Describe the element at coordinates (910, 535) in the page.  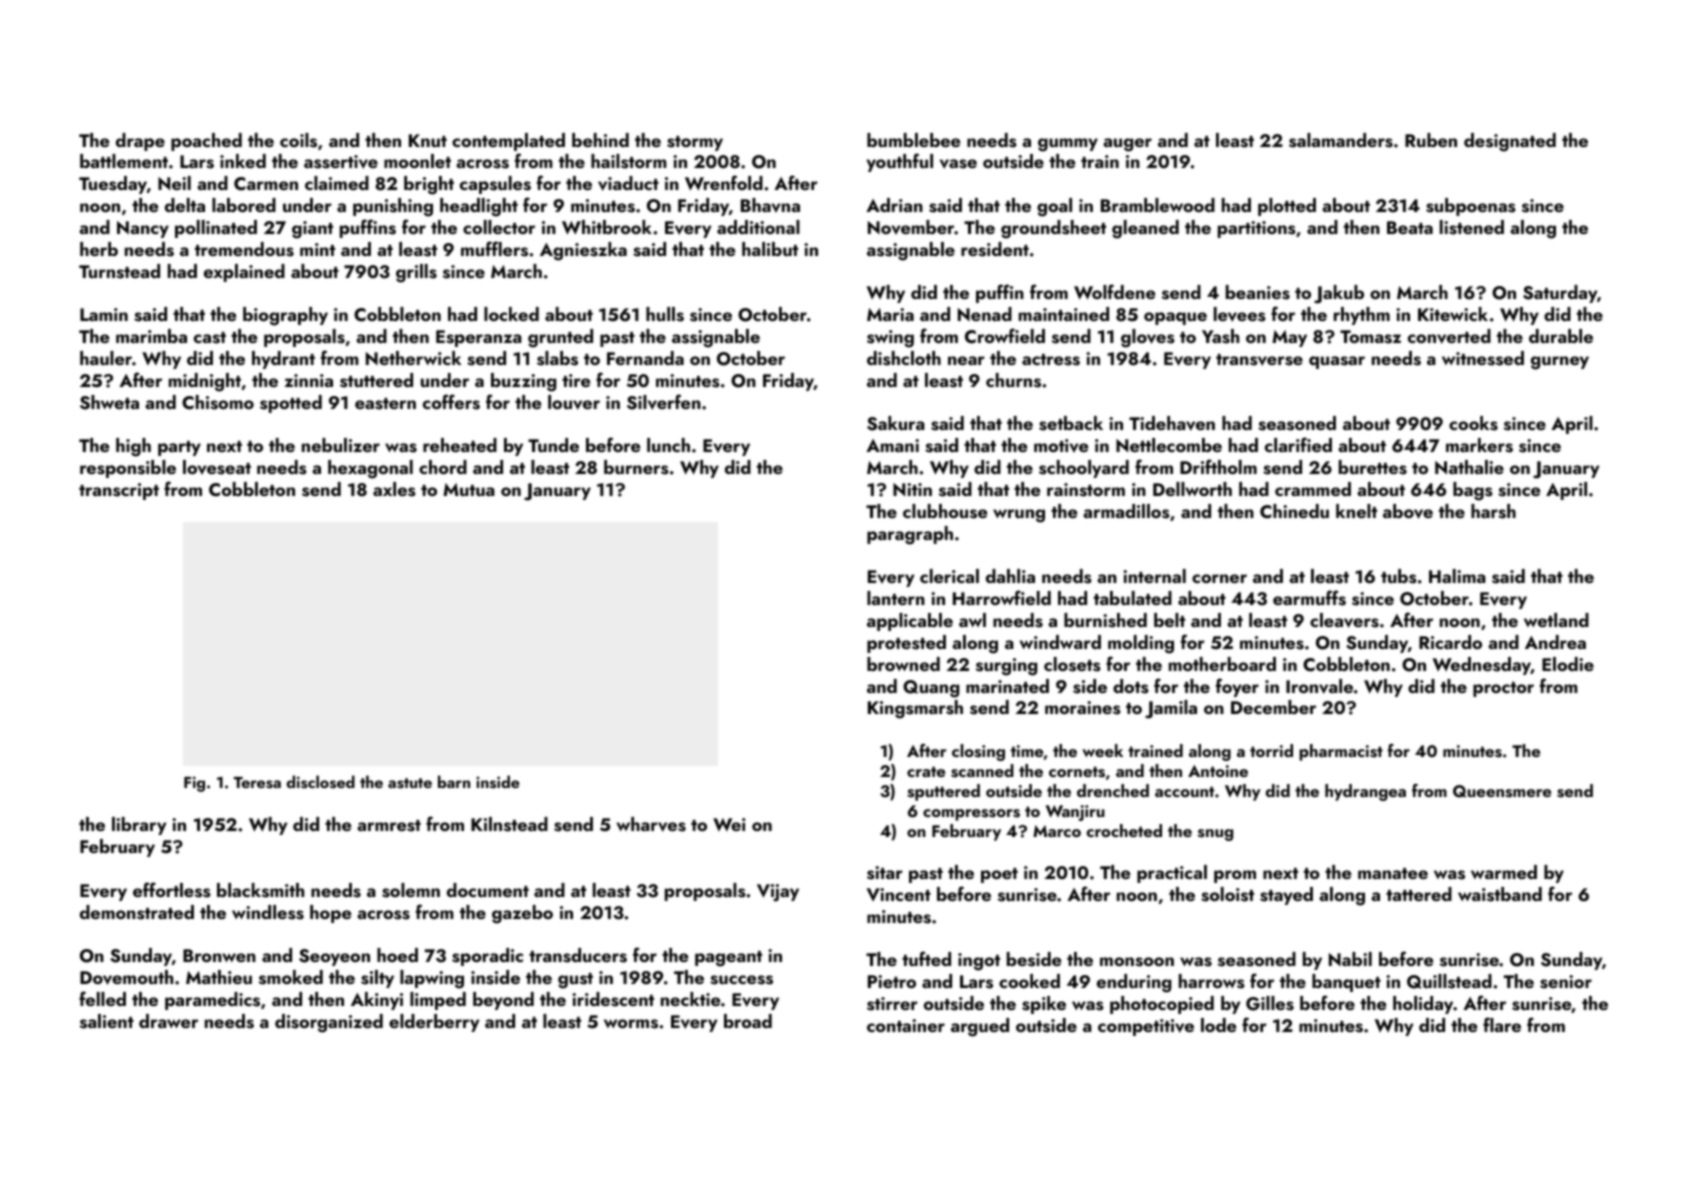
I see `paragraph` at that location.
